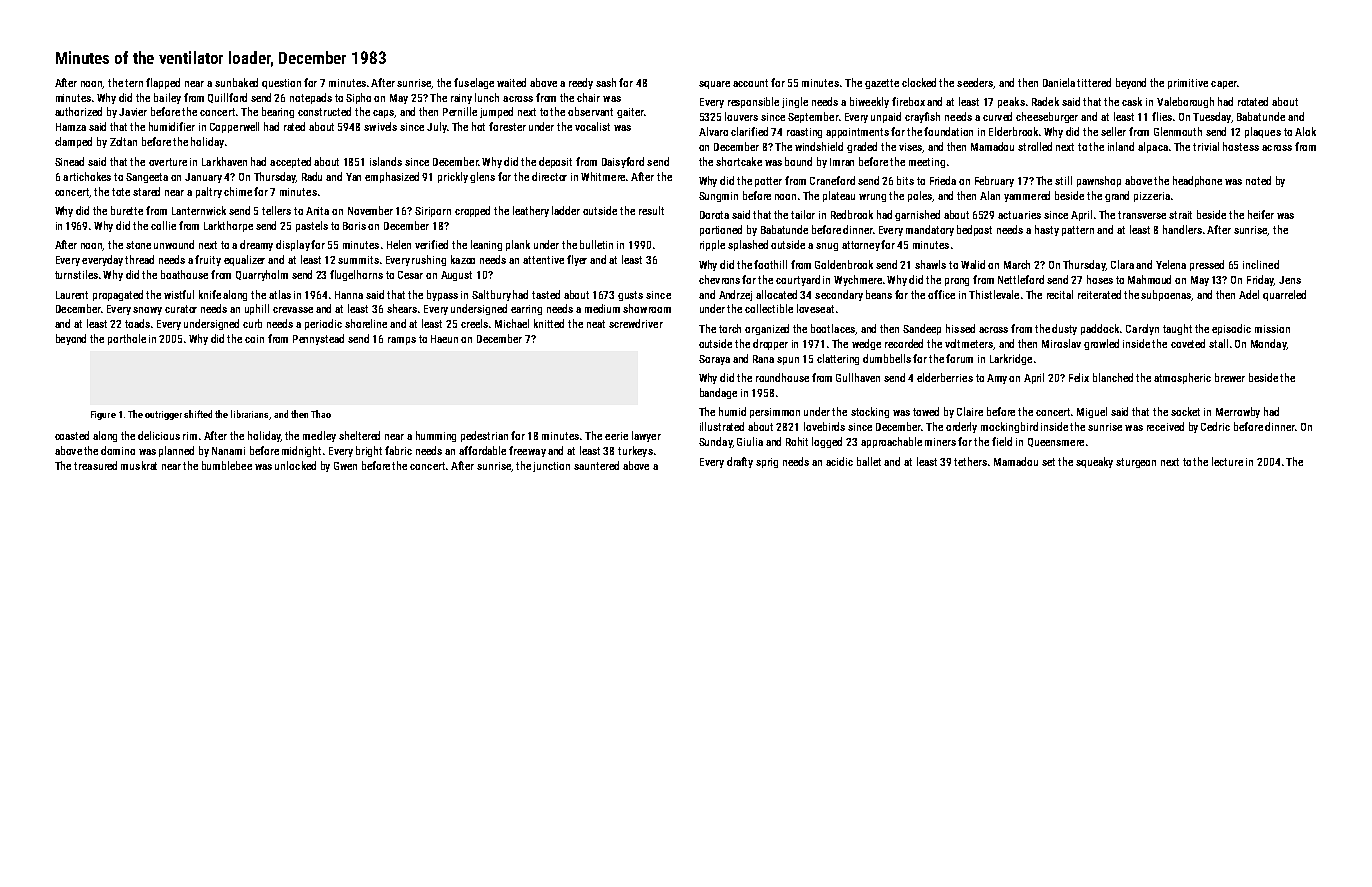 The image size is (1372, 887). Describe the element at coordinates (359, 435) in the page. I see `sheltered` at that location.
